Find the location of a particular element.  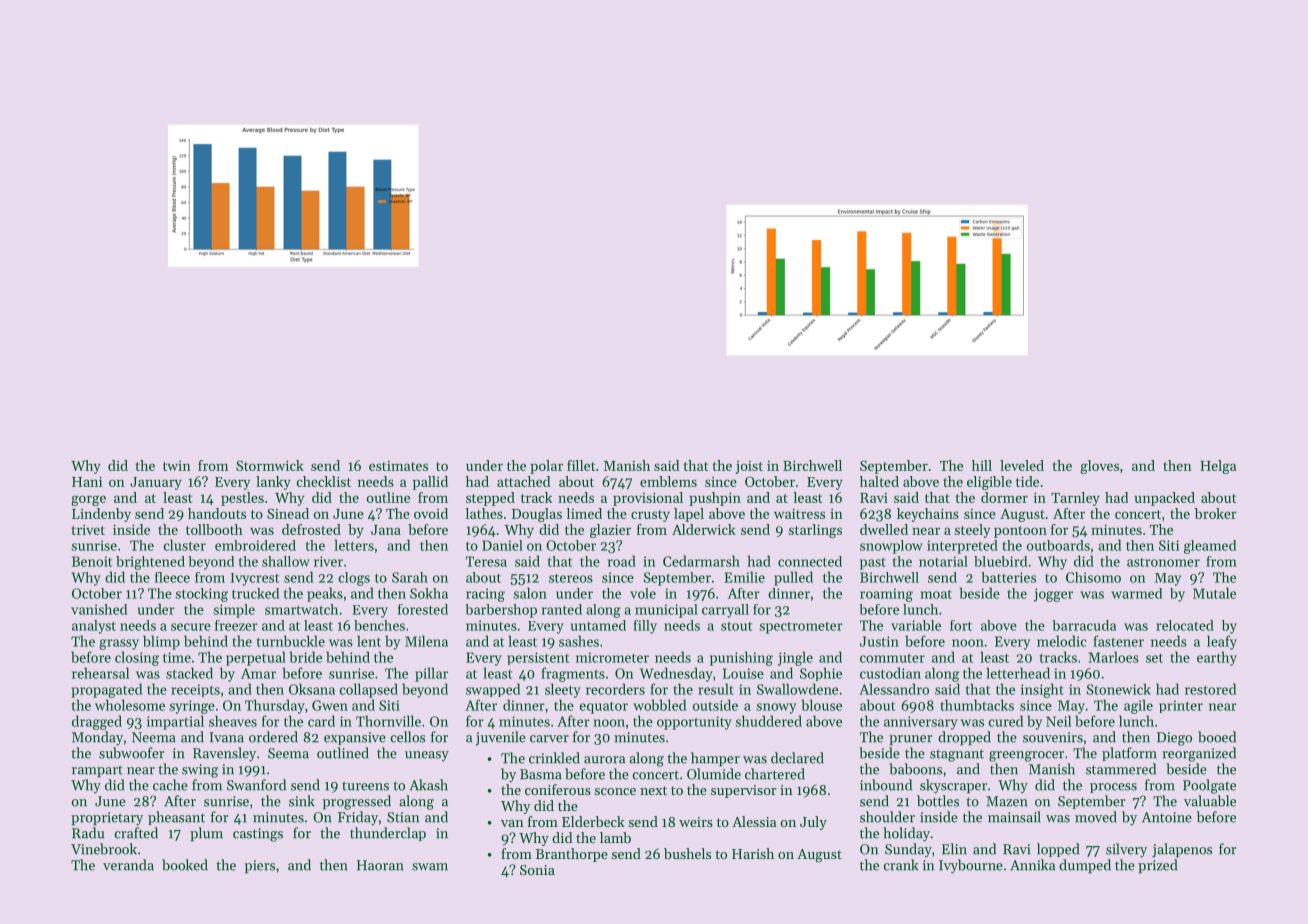

fillet is located at coordinates (581, 465).
